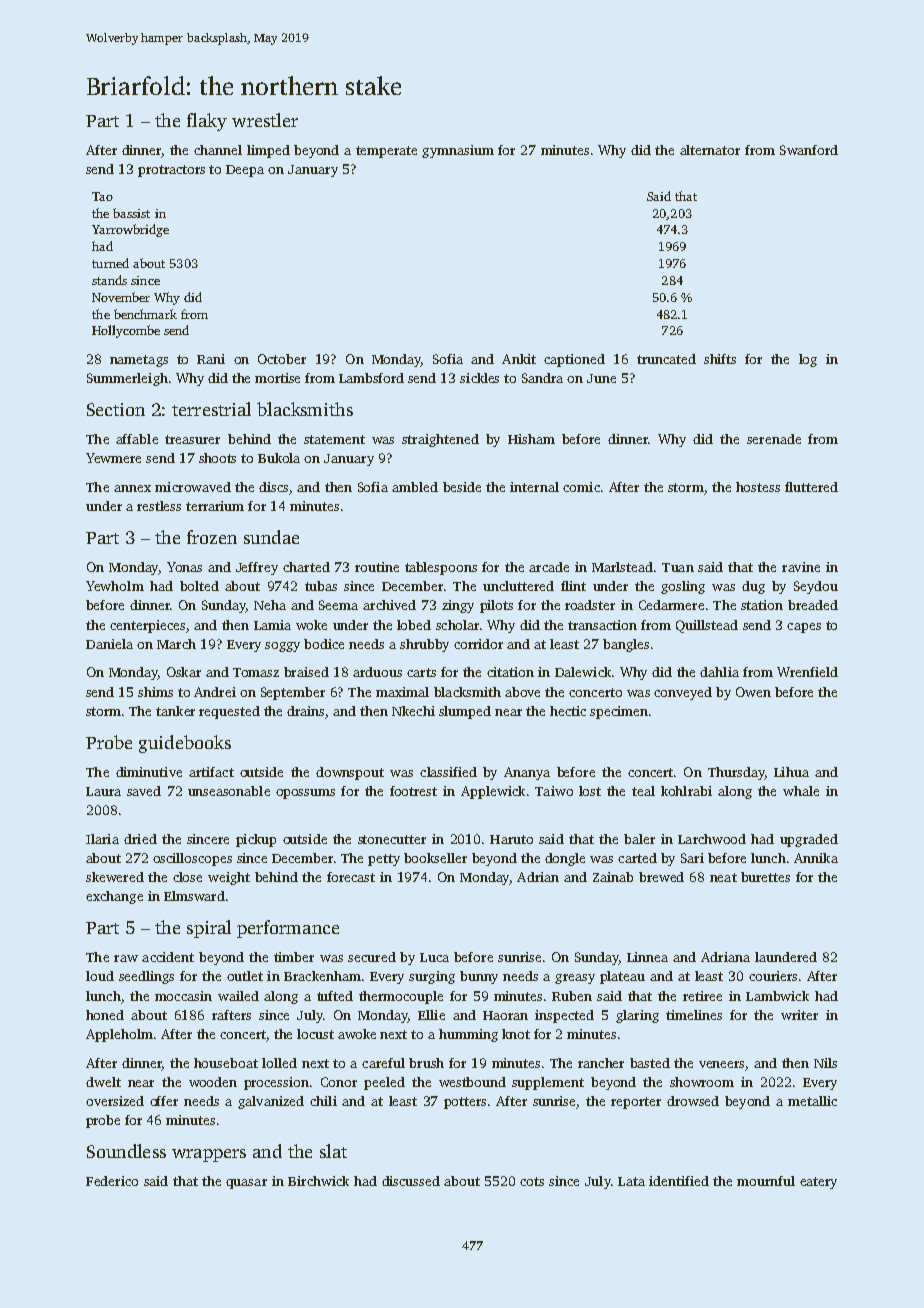 The image size is (924, 1308). I want to click on wrestler, so click(265, 120).
